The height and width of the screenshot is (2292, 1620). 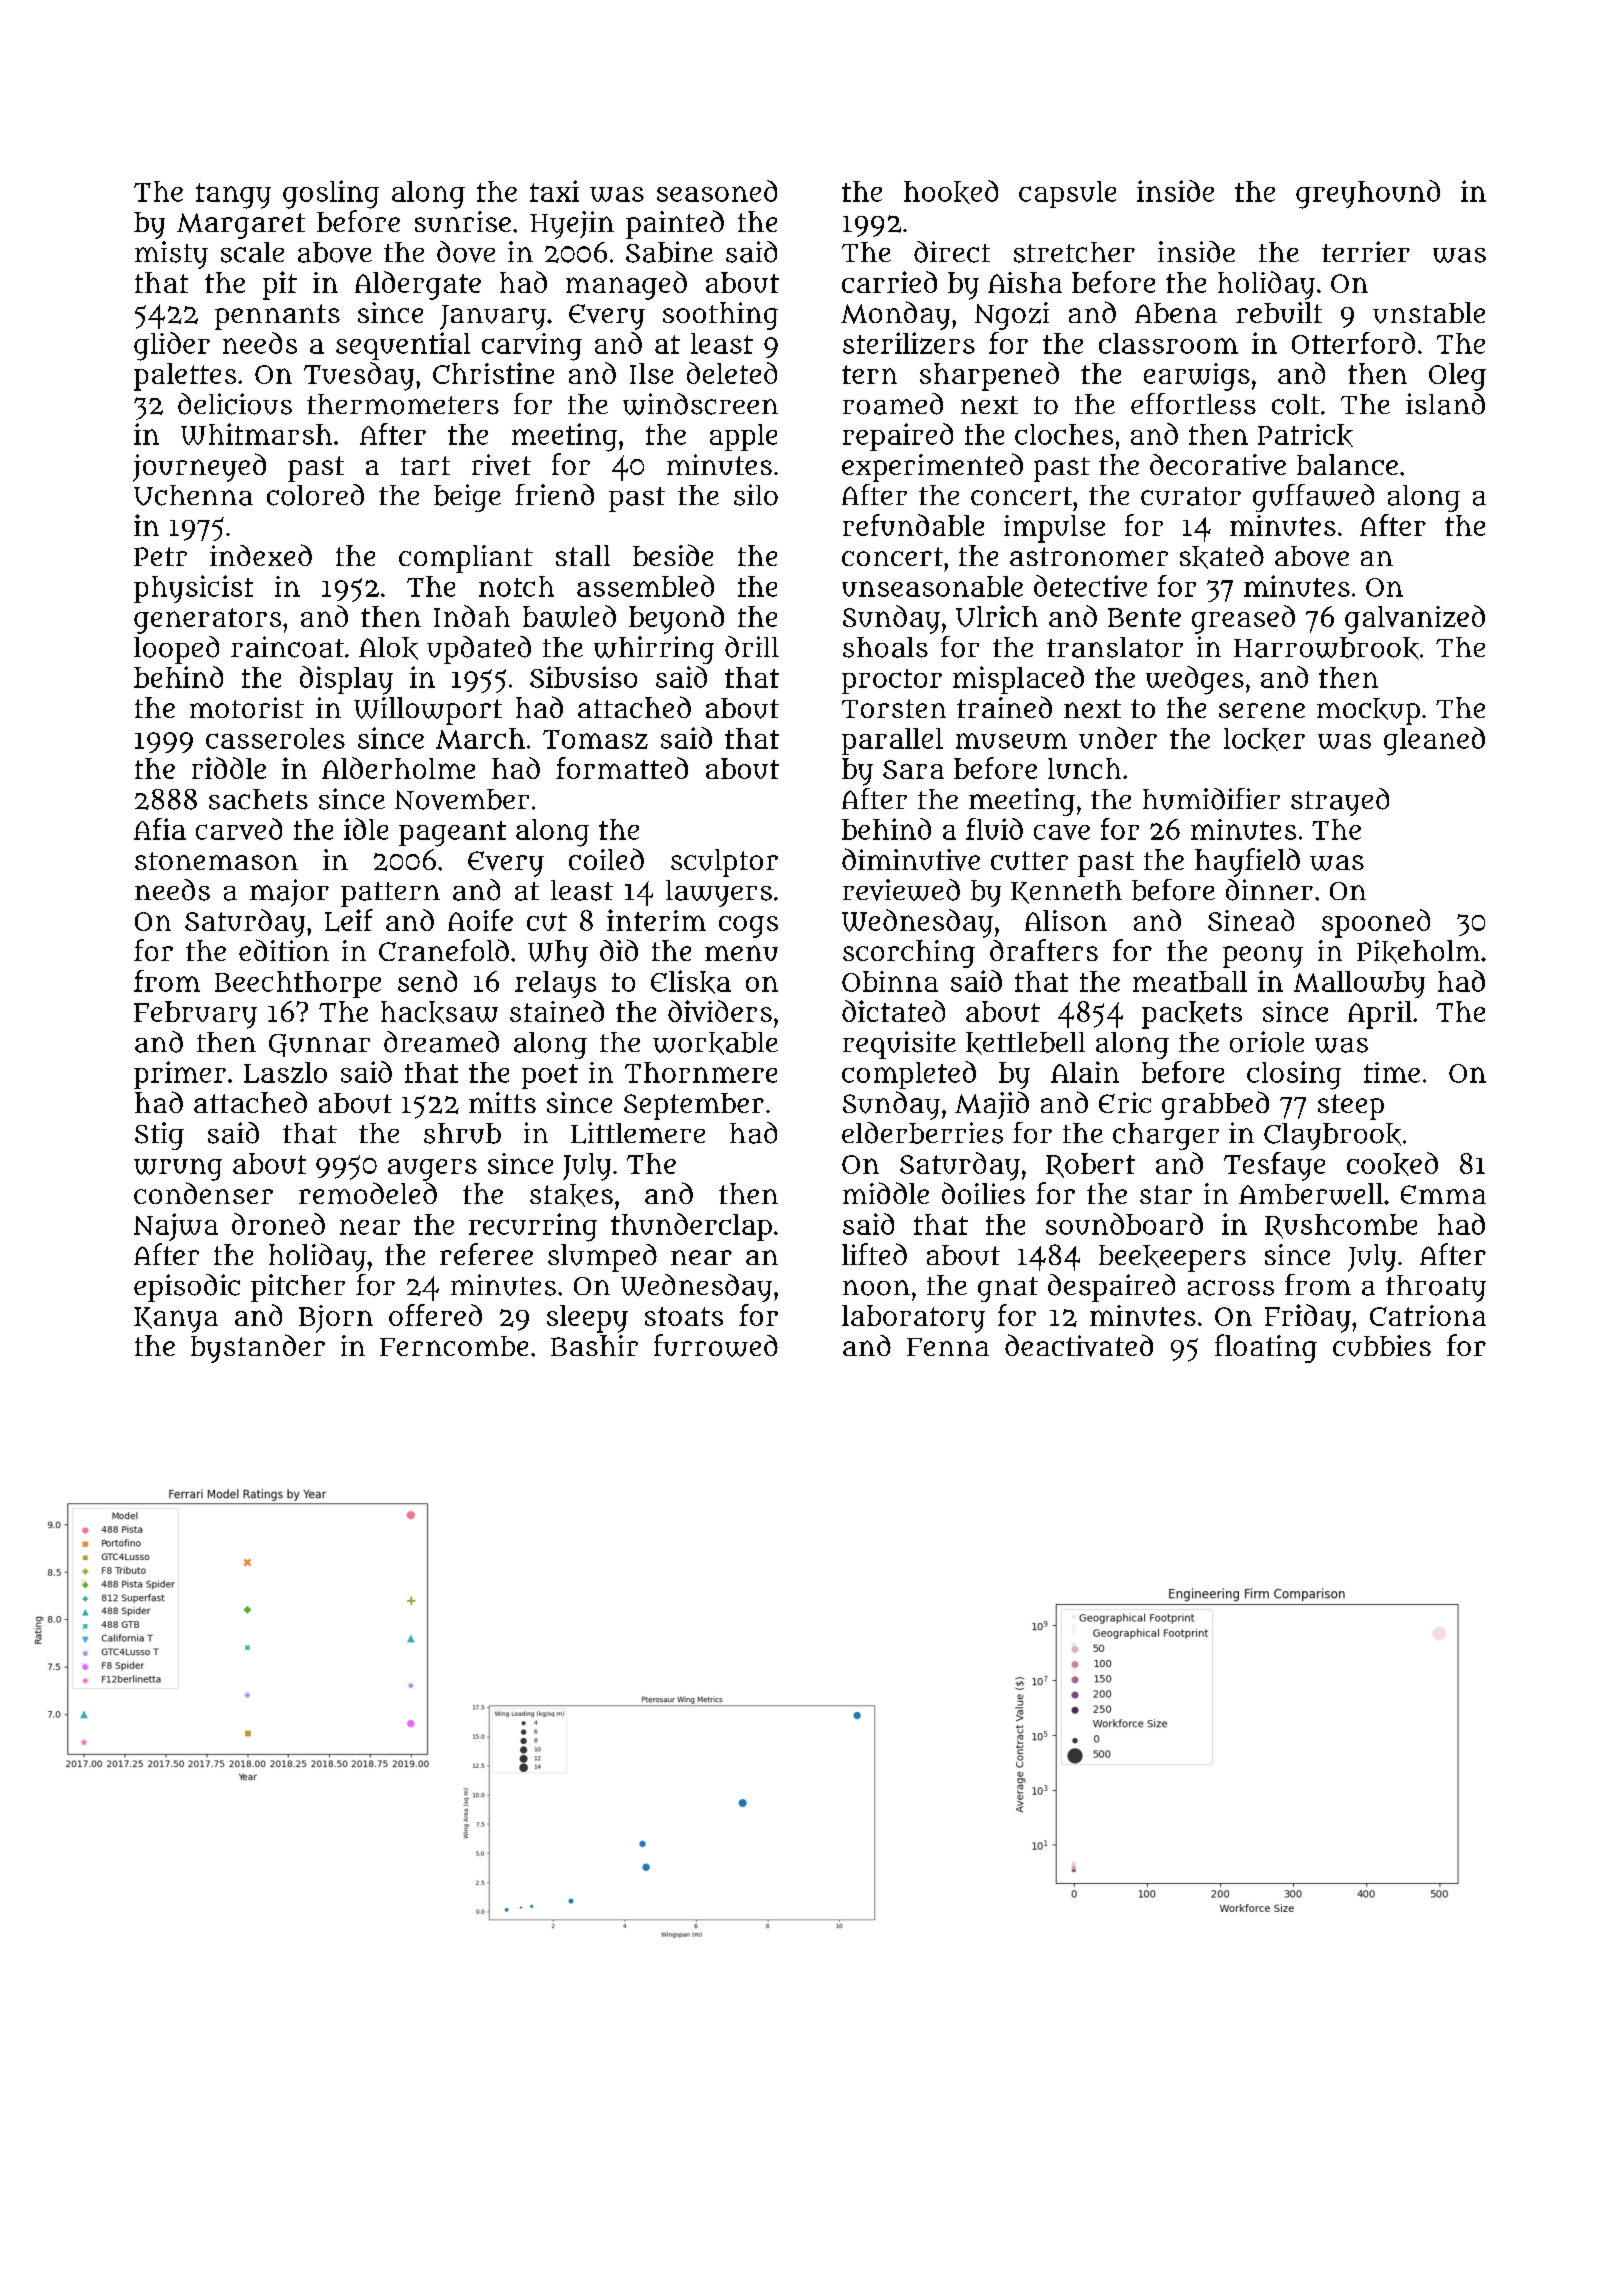 What do you see at coordinates (479, 650) in the screenshot?
I see `updated` at bounding box center [479, 650].
